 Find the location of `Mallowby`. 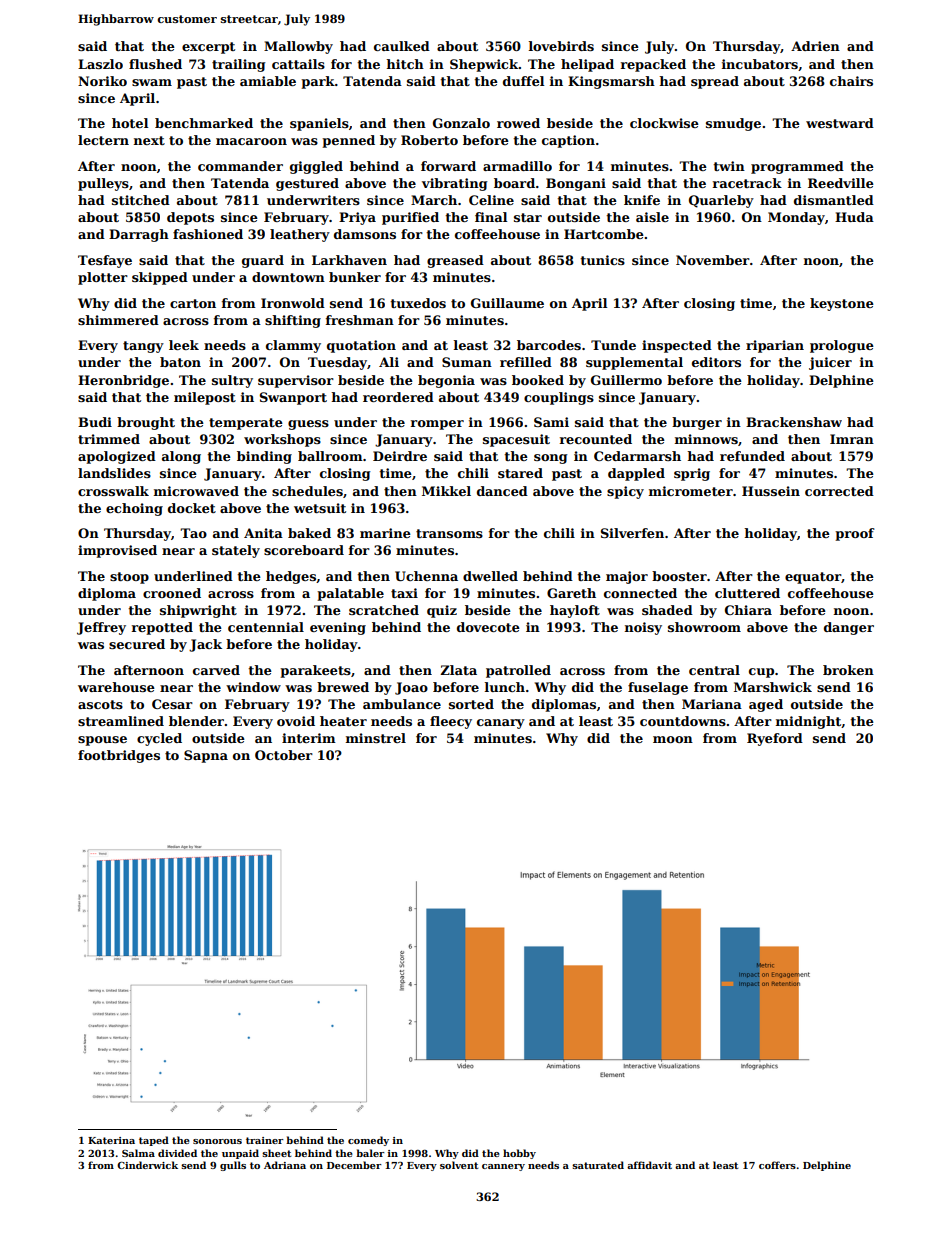

Mallowby is located at coordinates (298, 47).
